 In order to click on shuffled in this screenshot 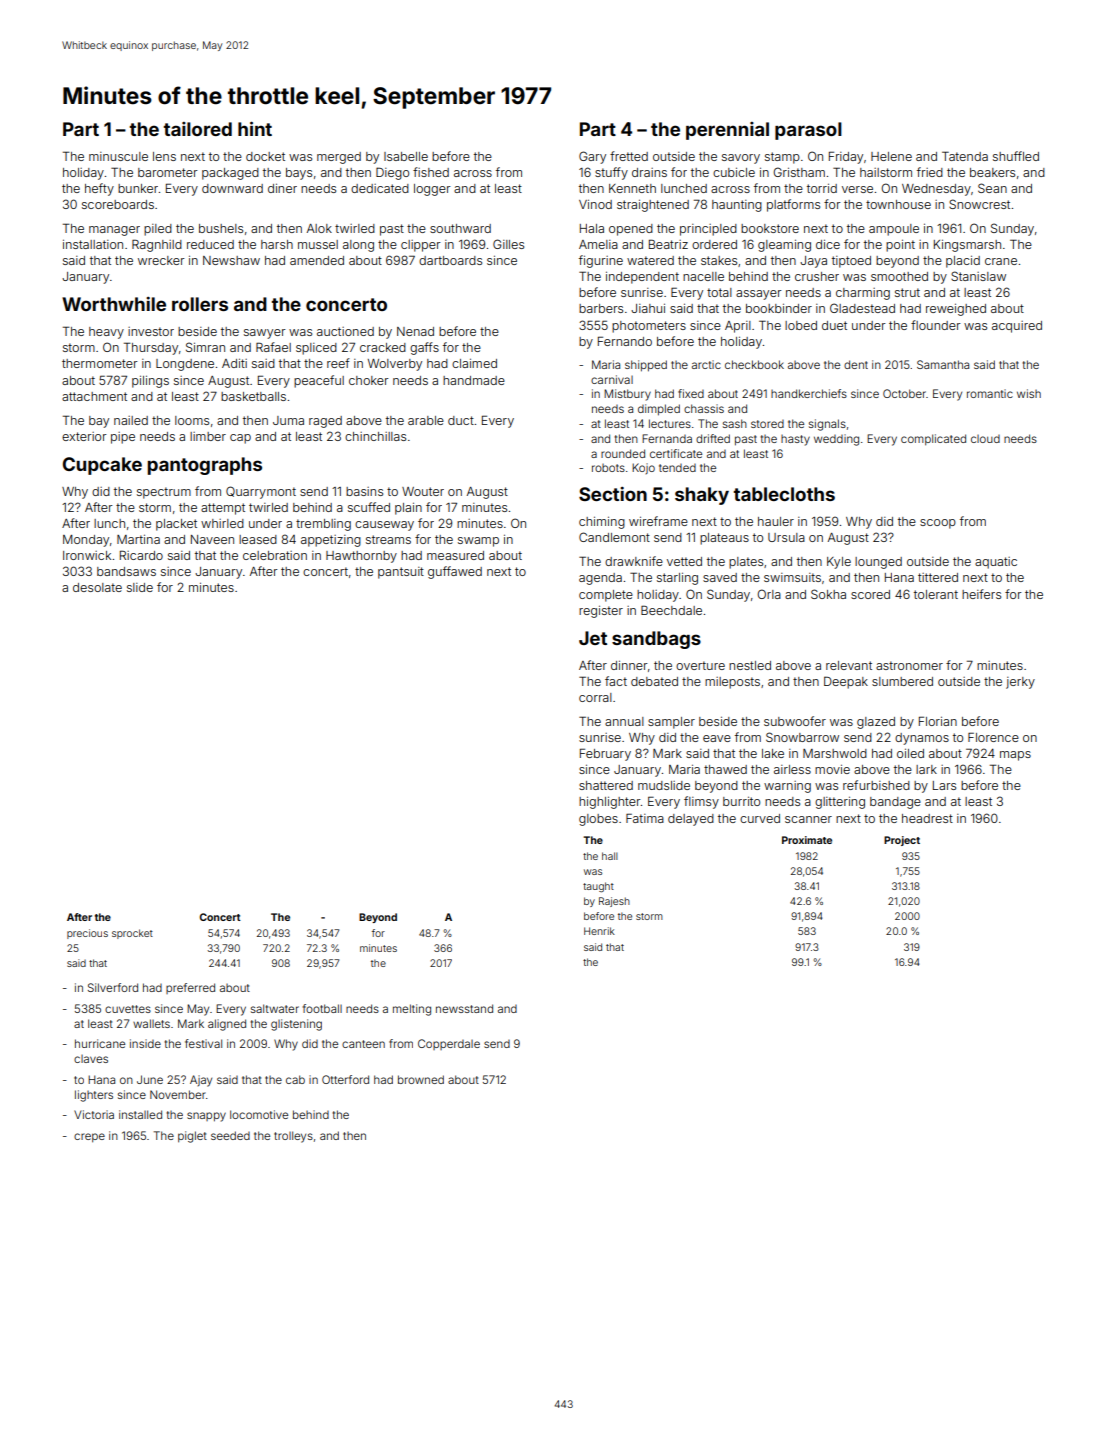, I will do `click(1016, 156)`.
